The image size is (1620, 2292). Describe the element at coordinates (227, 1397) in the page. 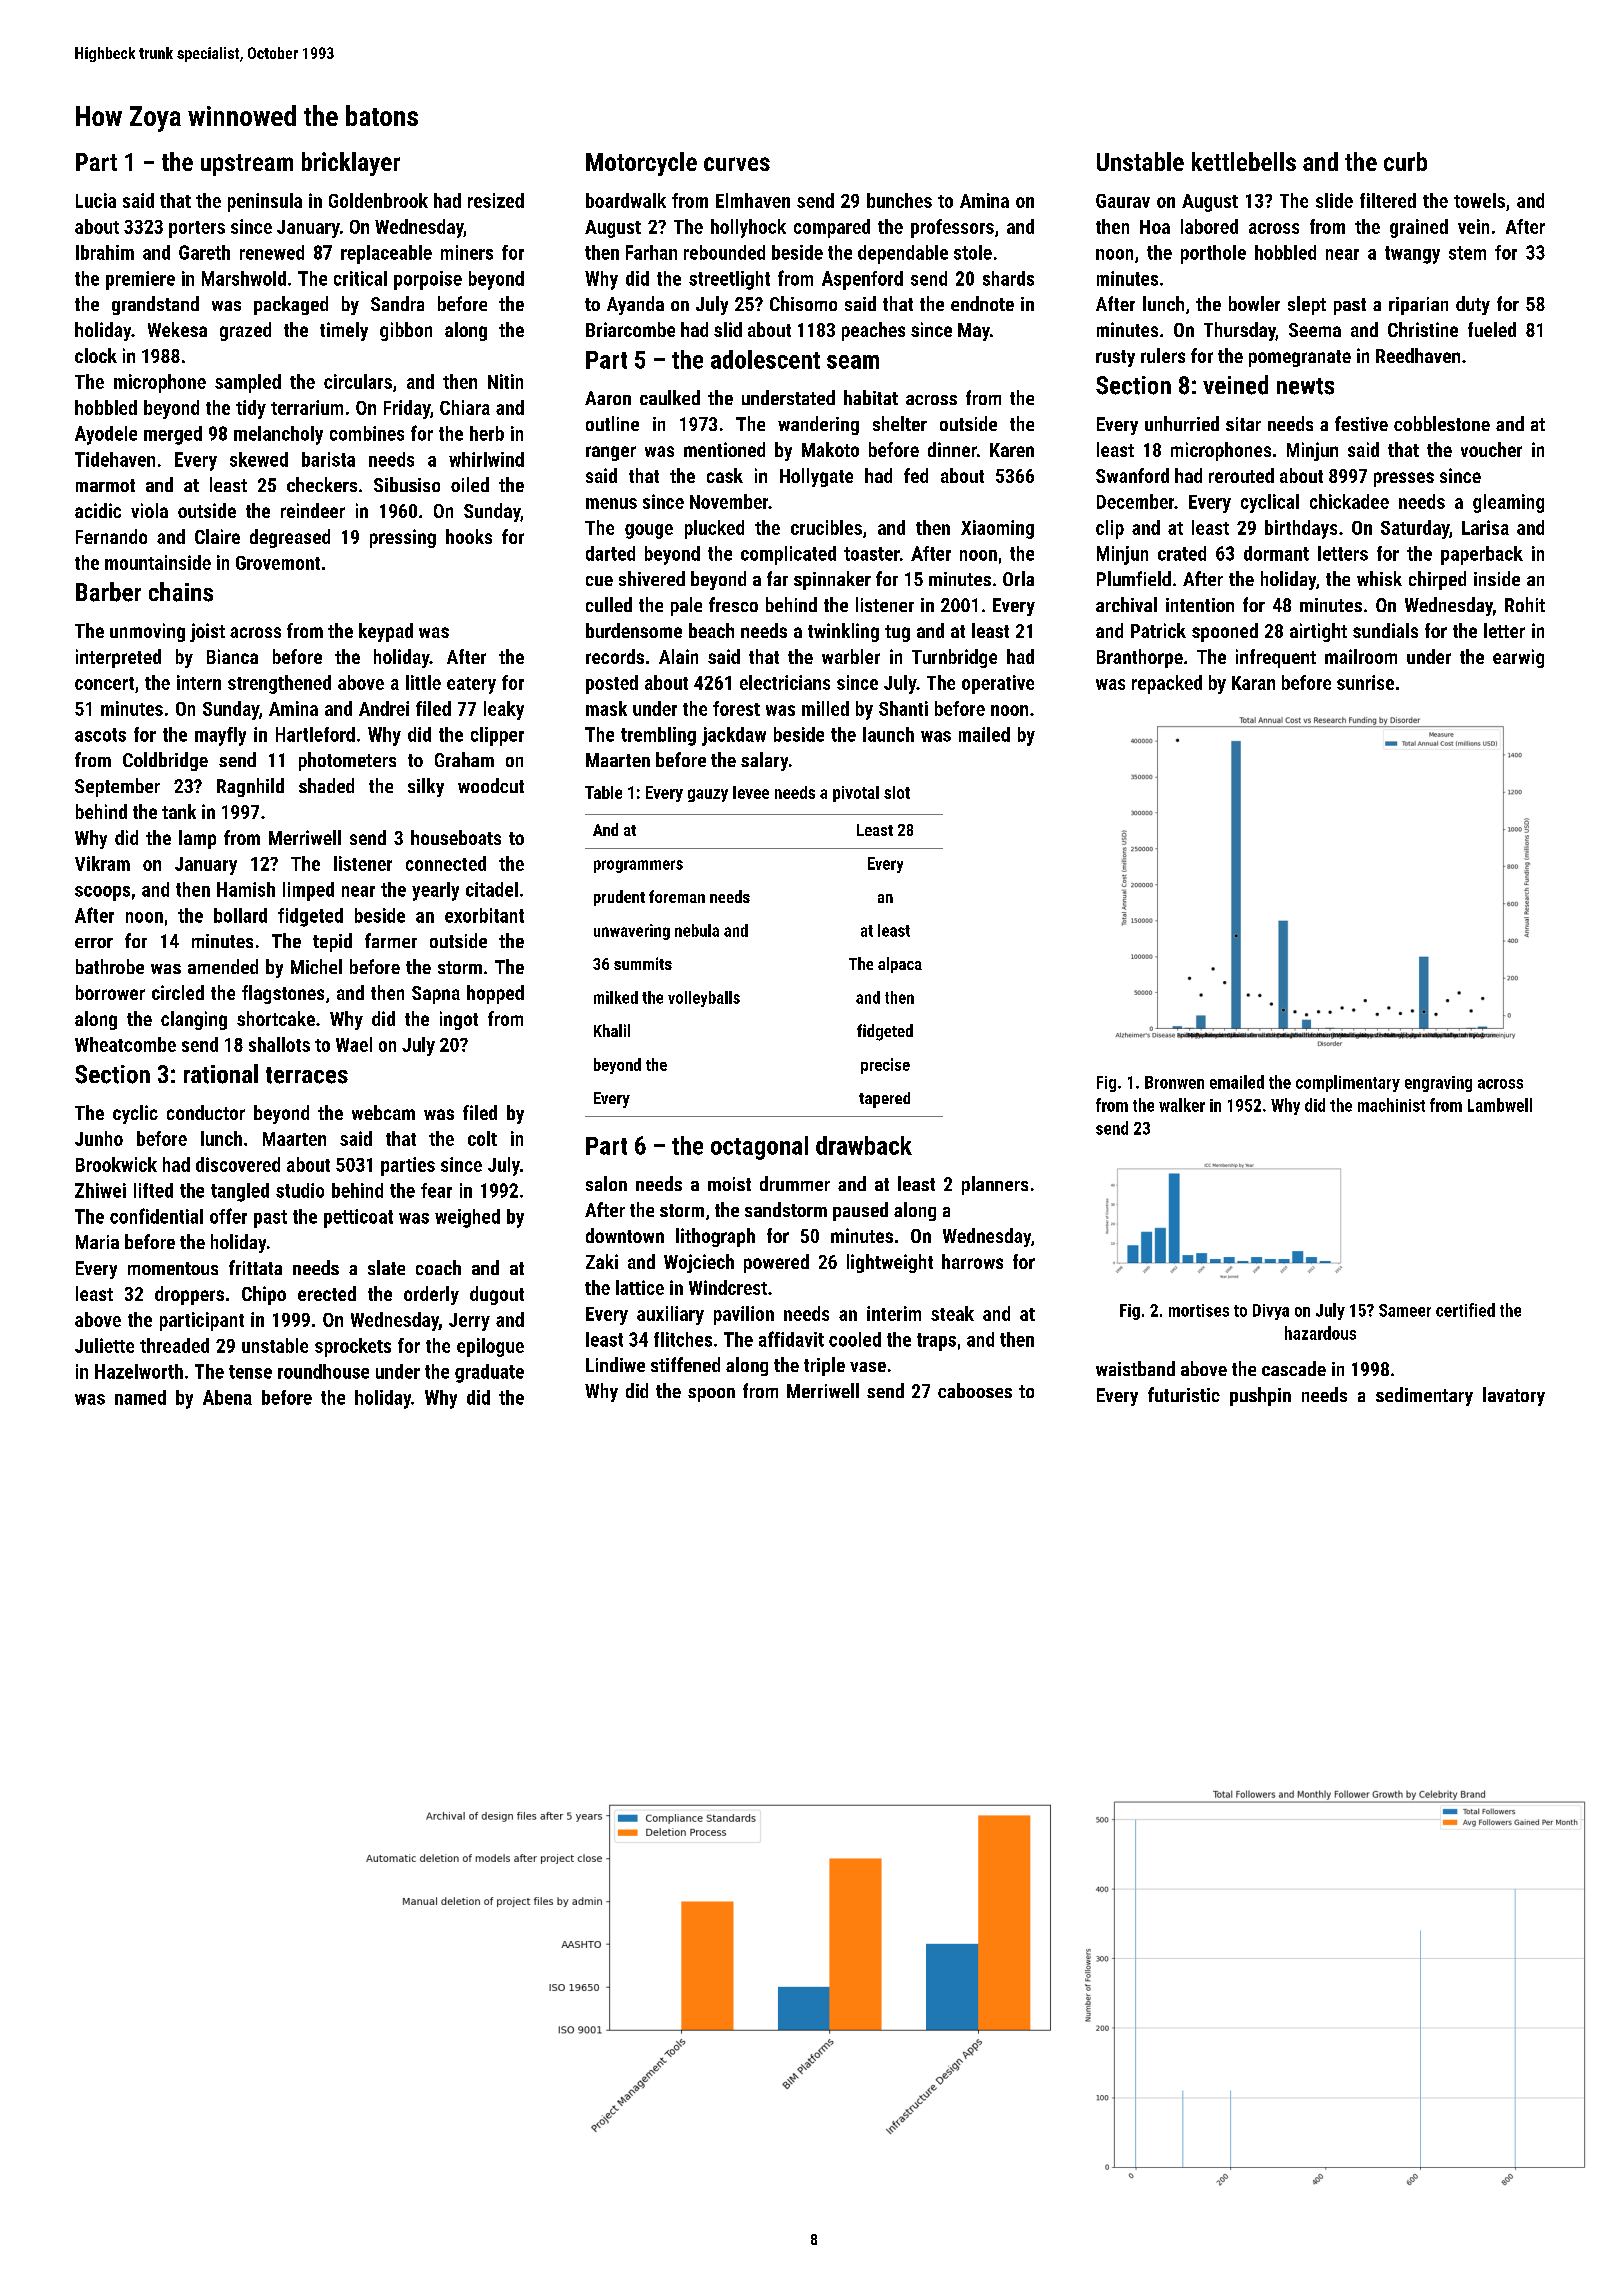

I see `Abena` at that location.
